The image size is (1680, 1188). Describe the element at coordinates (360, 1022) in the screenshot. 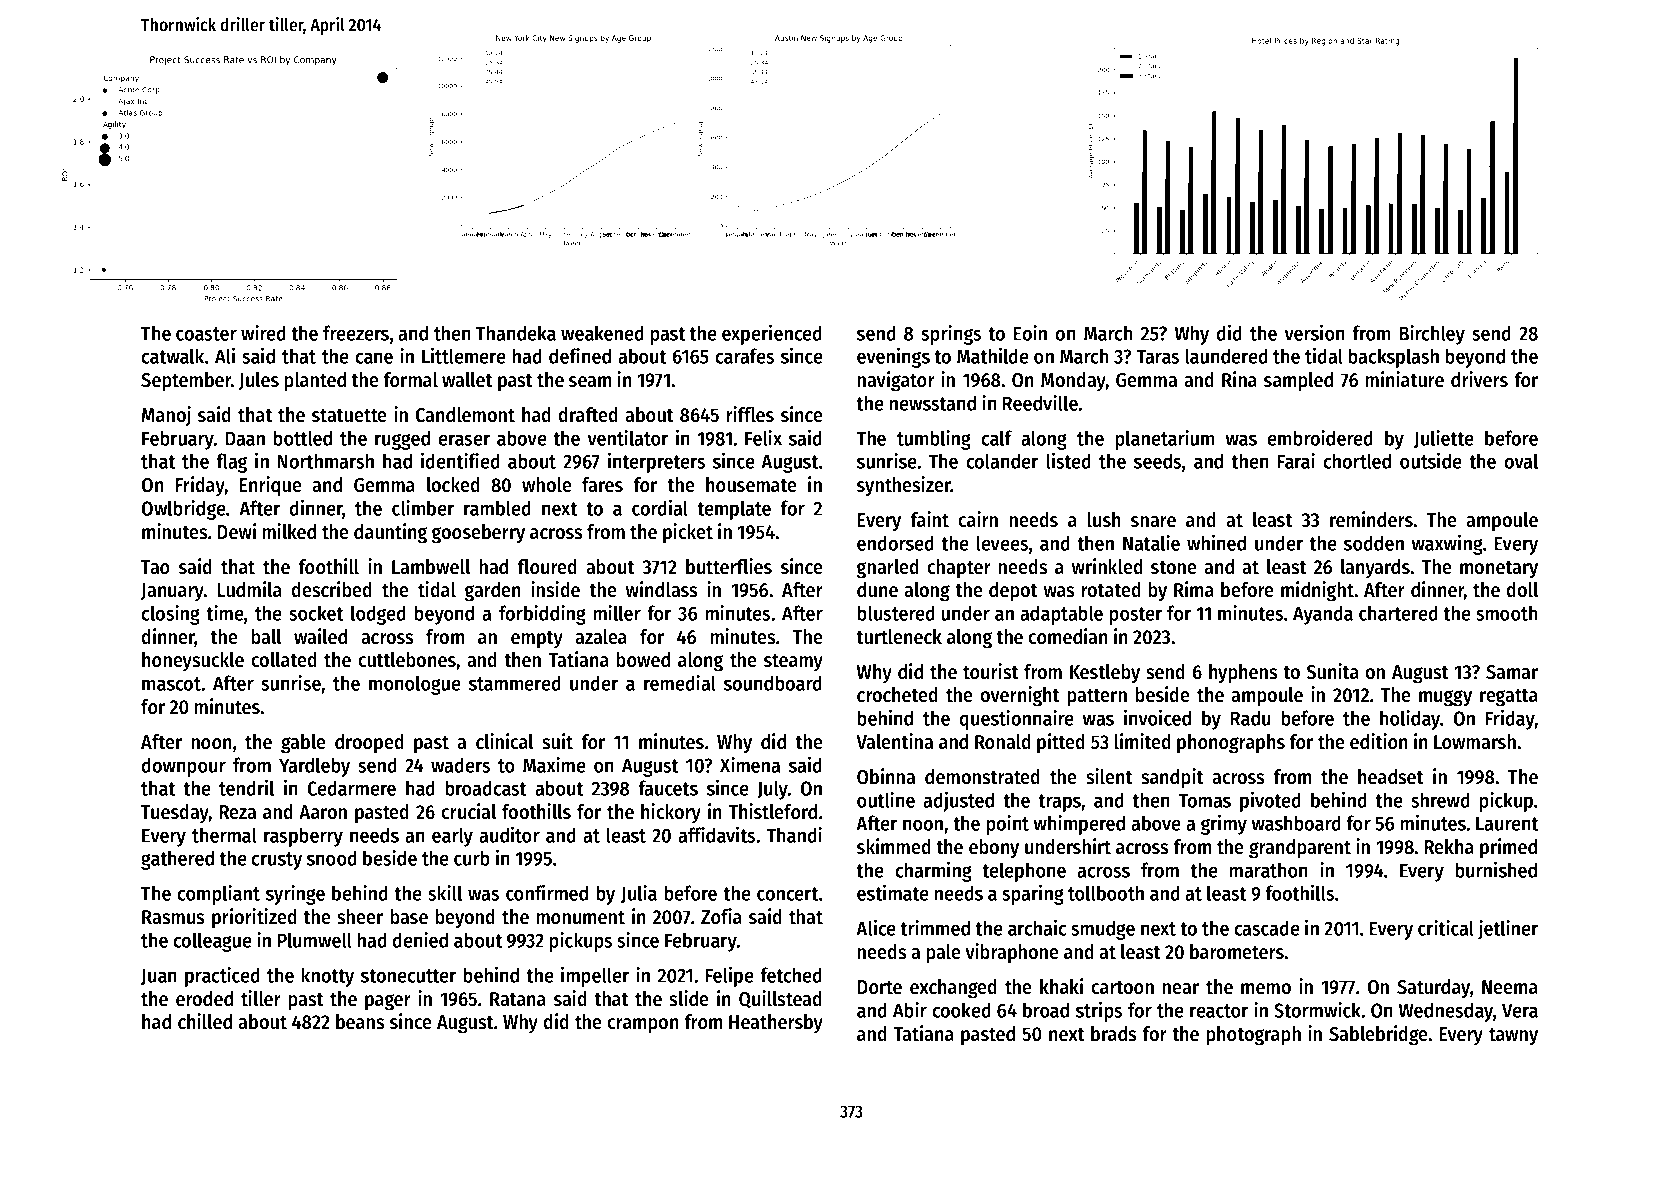

I see `beans` at that location.
